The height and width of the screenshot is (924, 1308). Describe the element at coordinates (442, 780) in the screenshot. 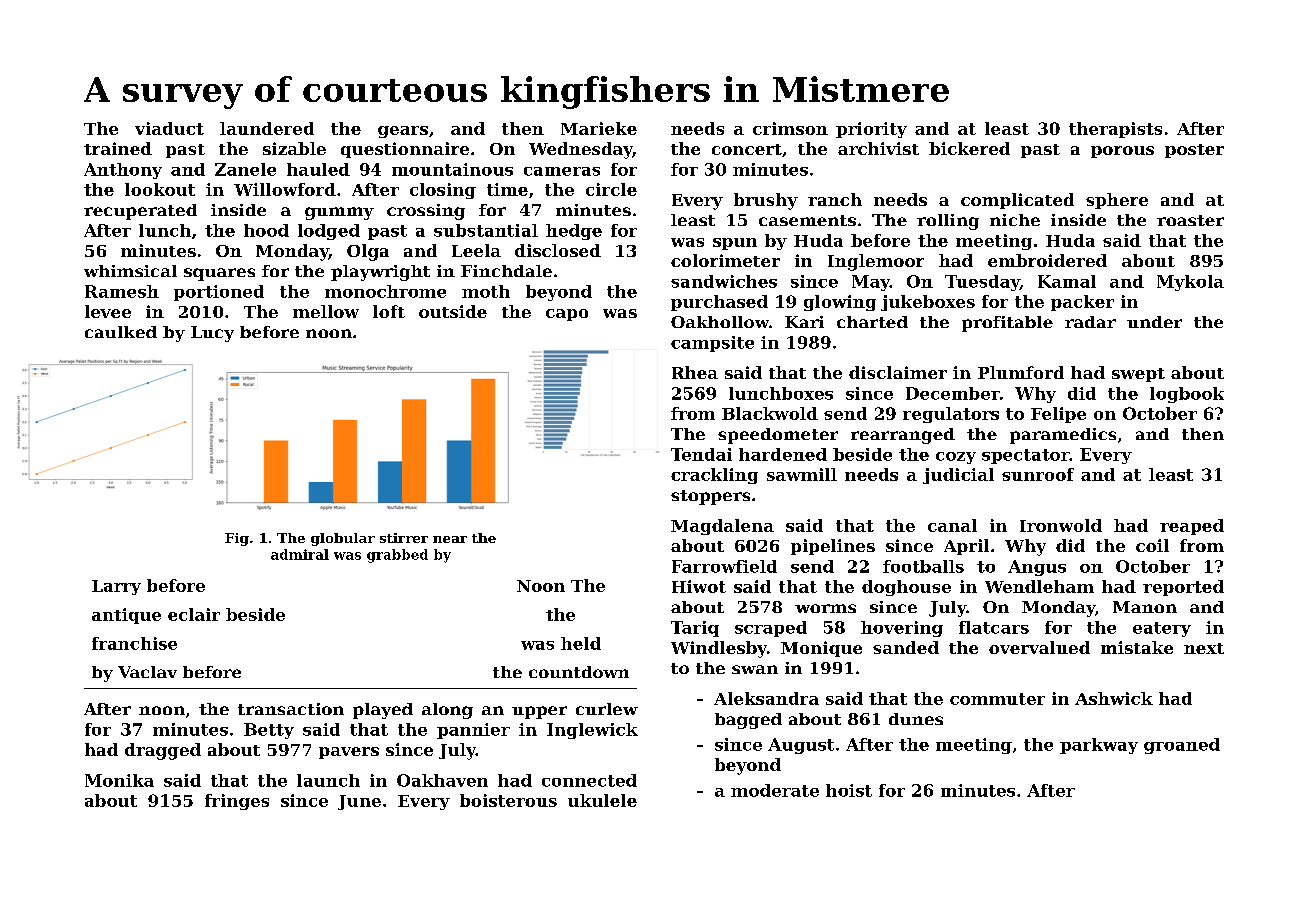

I see `Oakhaven` at that location.
